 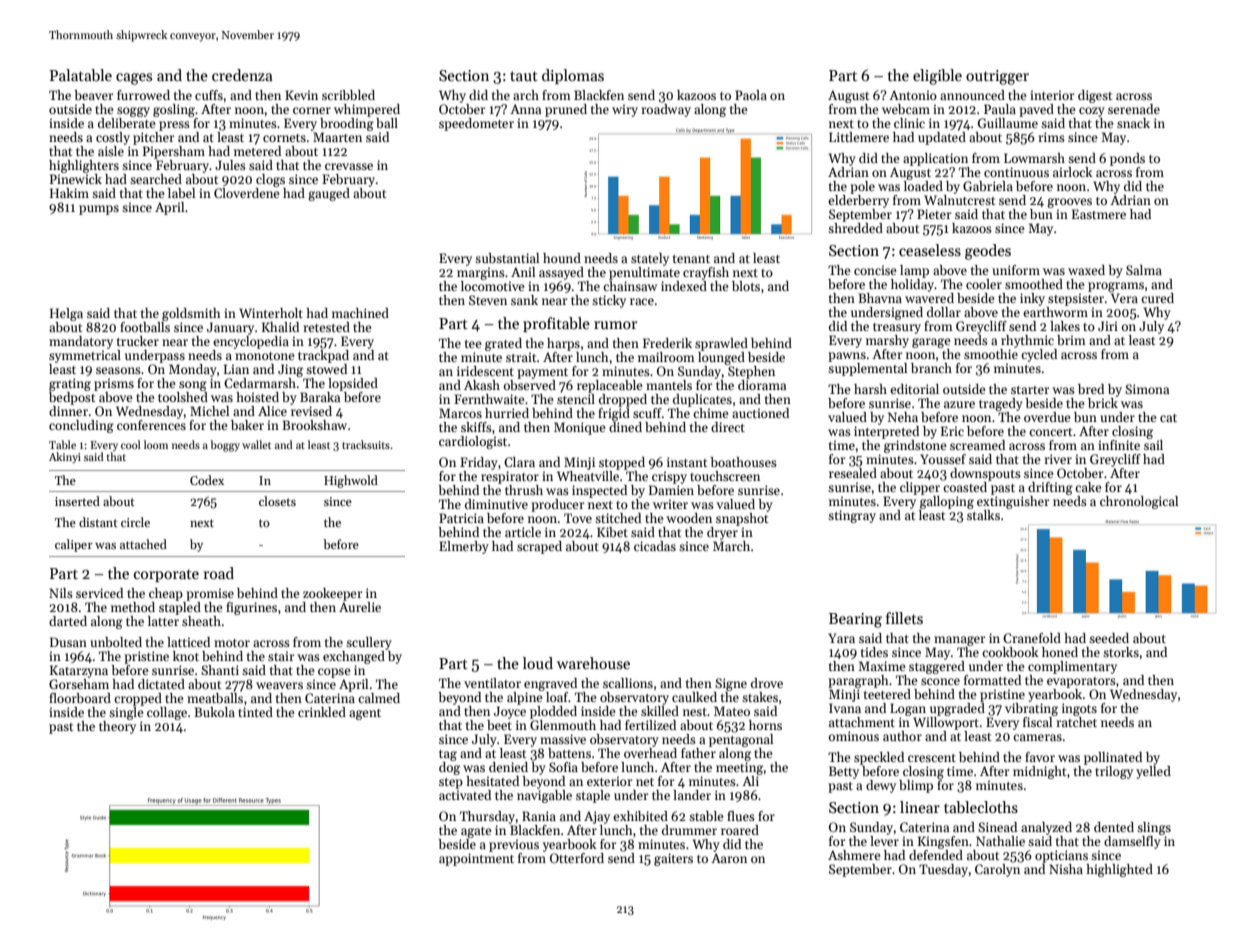 I want to click on digest, so click(x=1095, y=96).
